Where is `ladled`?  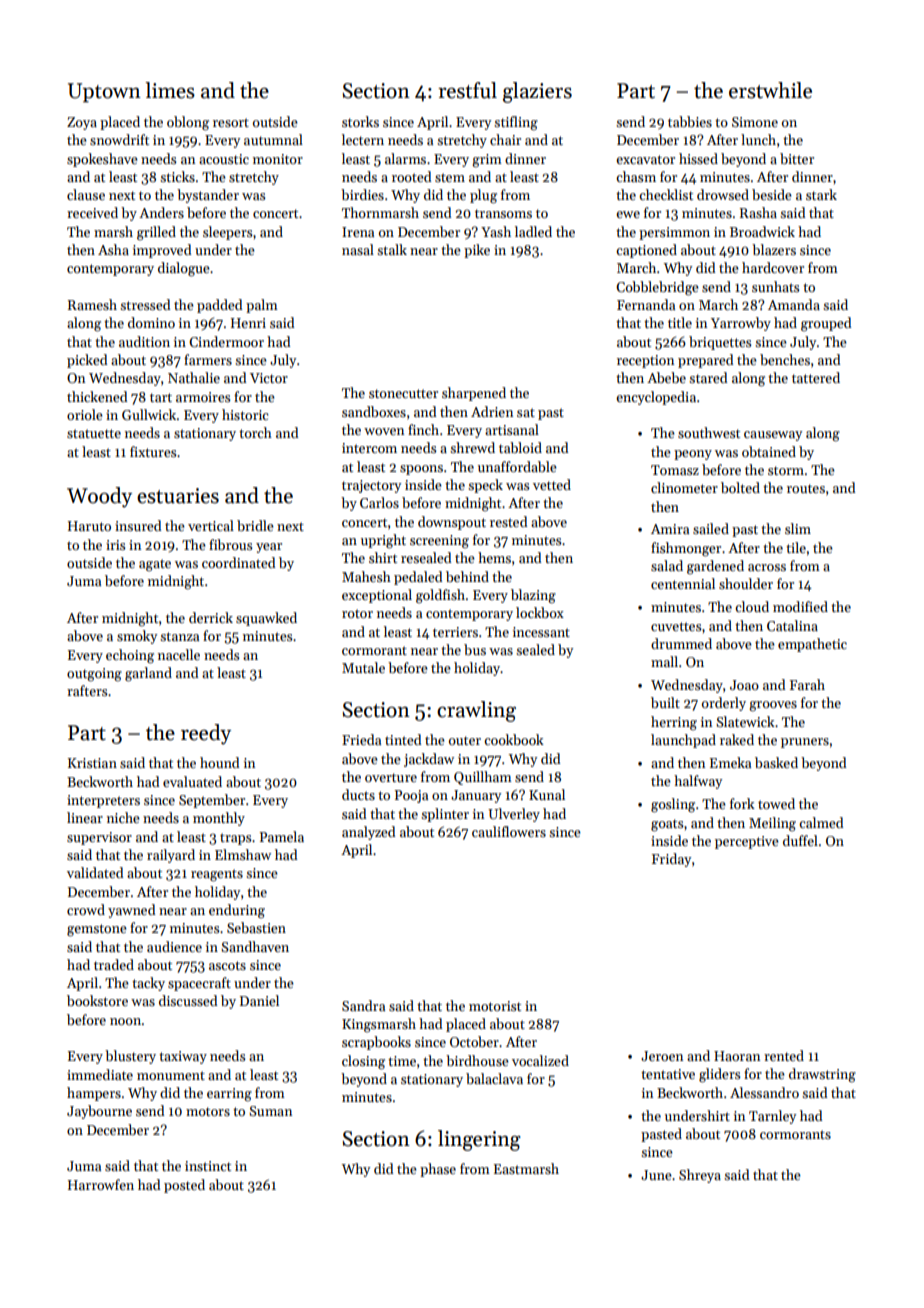 ladled is located at coordinates (533, 231).
